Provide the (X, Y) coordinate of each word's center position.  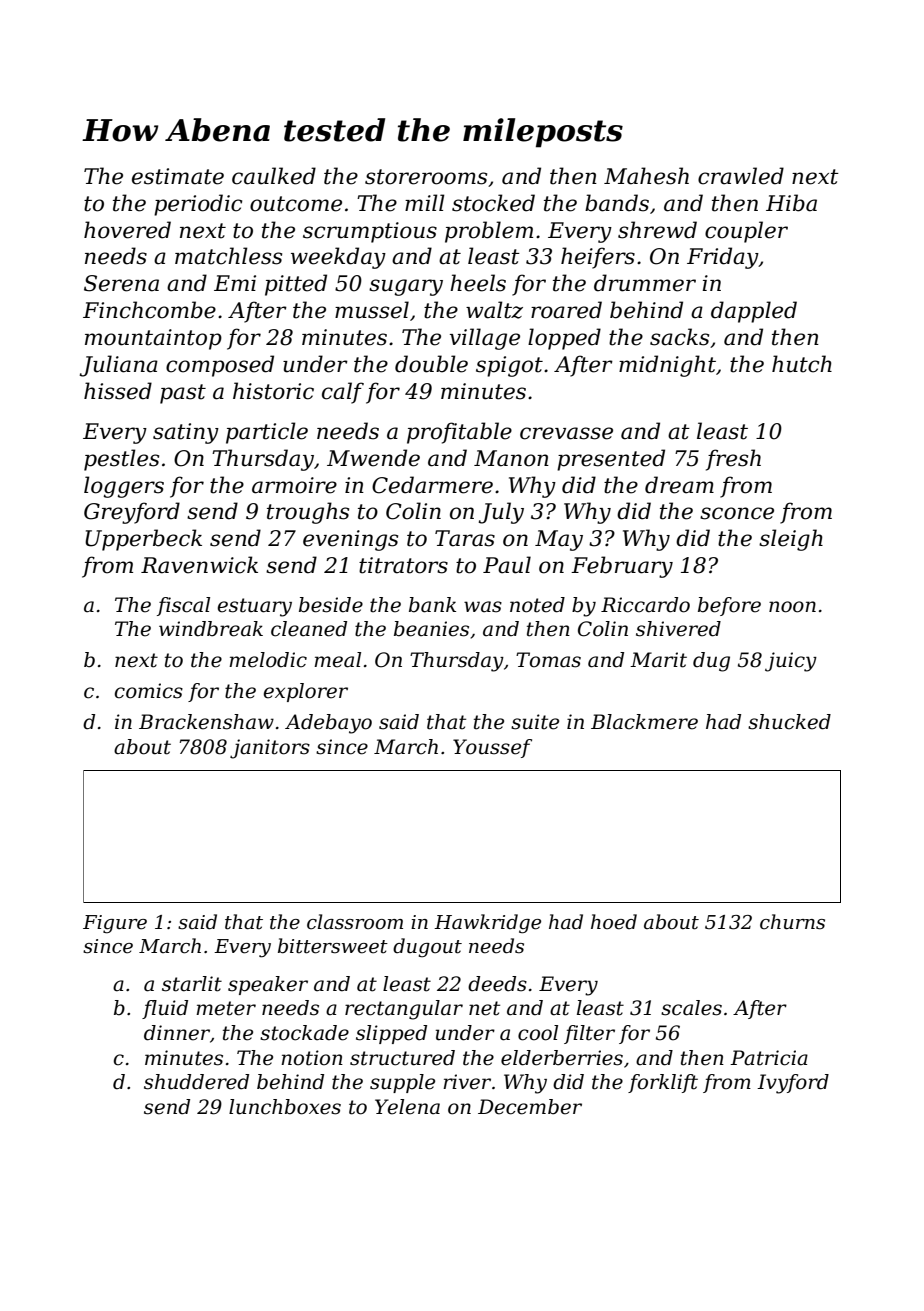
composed (220, 366)
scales (691, 1008)
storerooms (426, 177)
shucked (789, 722)
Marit (658, 660)
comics (149, 691)
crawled (741, 176)
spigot (509, 366)
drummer (645, 283)
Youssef (492, 748)
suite (535, 722)
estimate (178, 176)
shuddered (196, 1082)
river (467, 1082)
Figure (115, 924)
